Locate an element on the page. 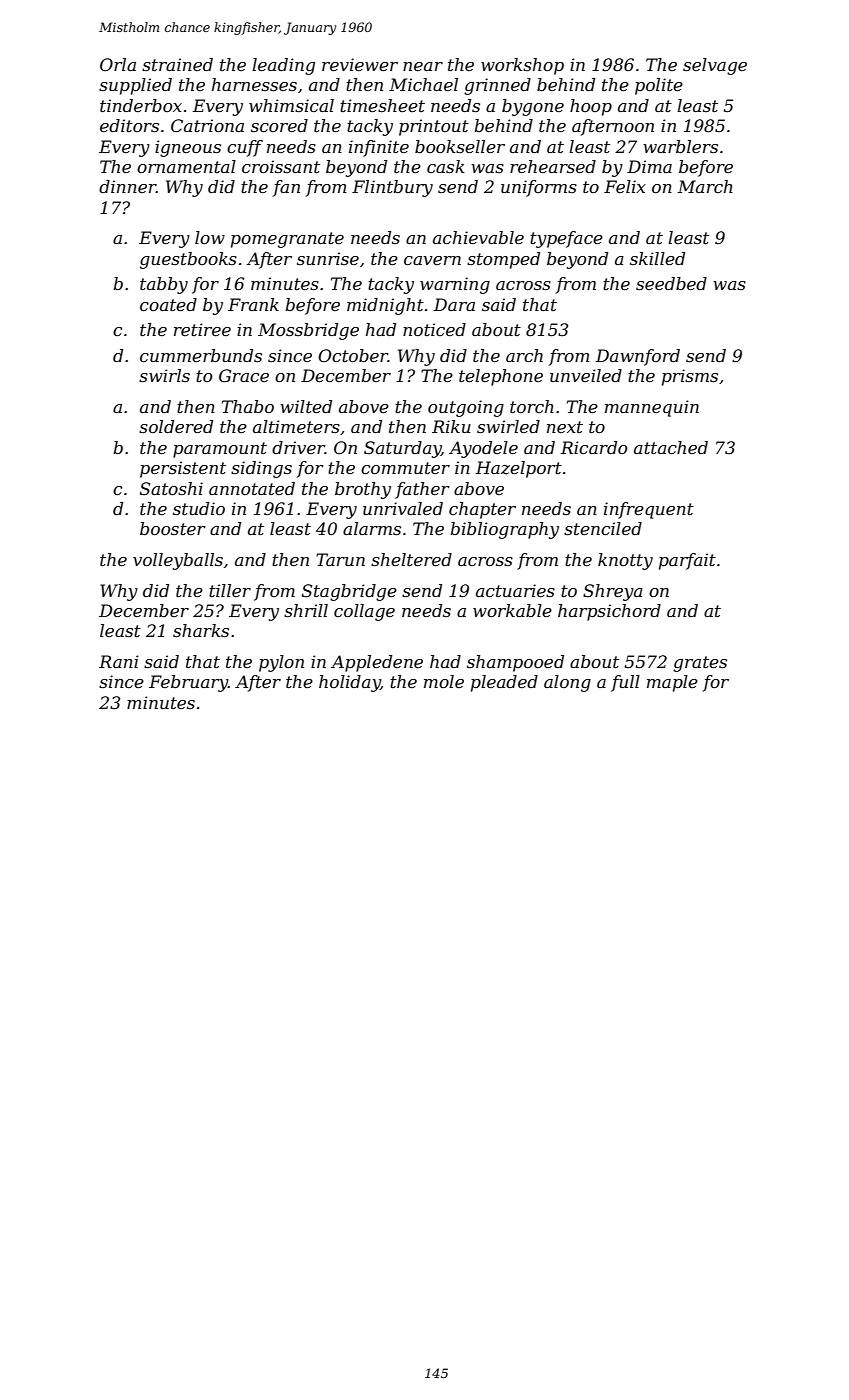 The image size is (849, 1400). leading is located at coordinates (283, 66).
